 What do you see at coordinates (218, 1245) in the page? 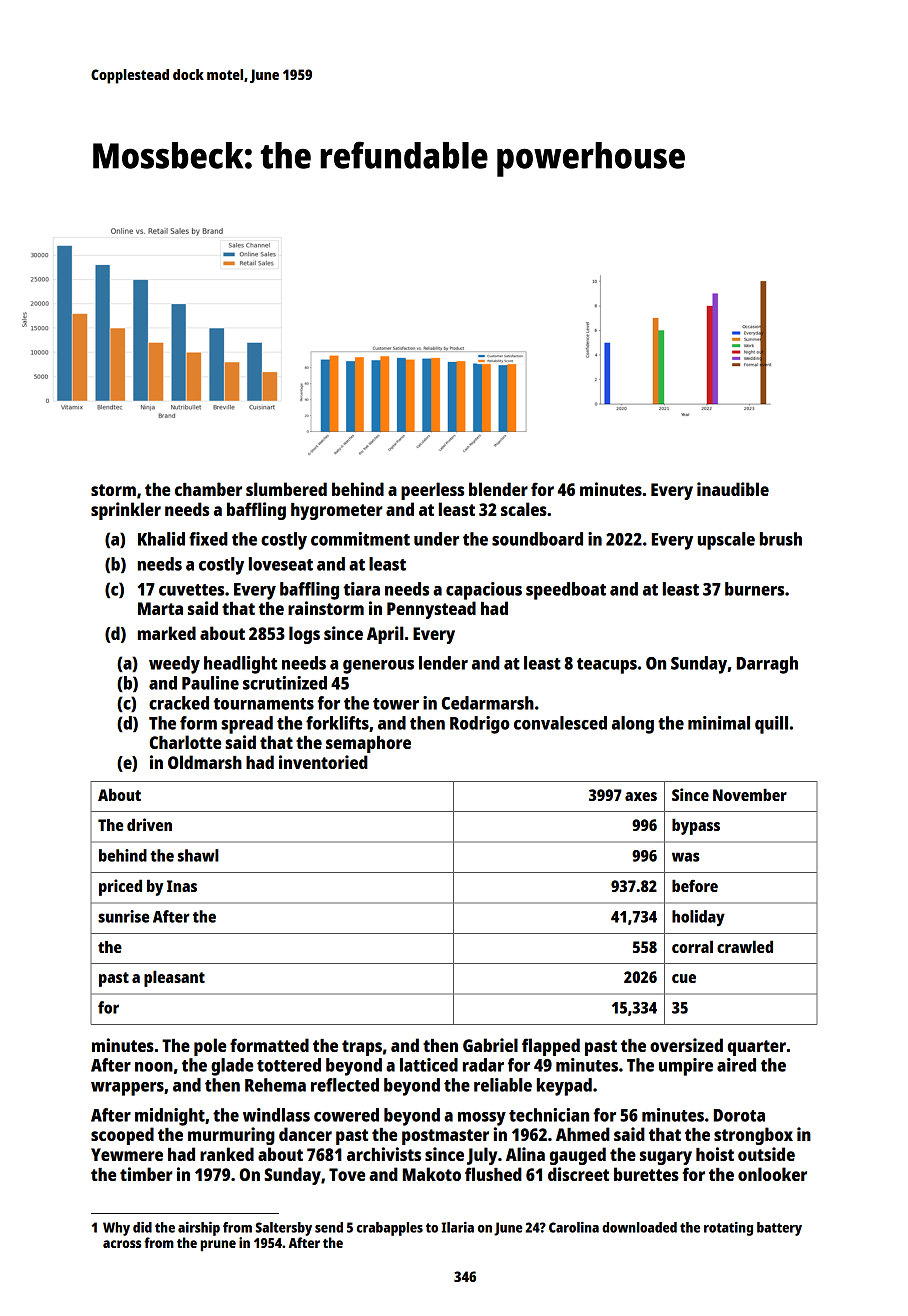
I see `prune` at bounding box center [218, 1245].
